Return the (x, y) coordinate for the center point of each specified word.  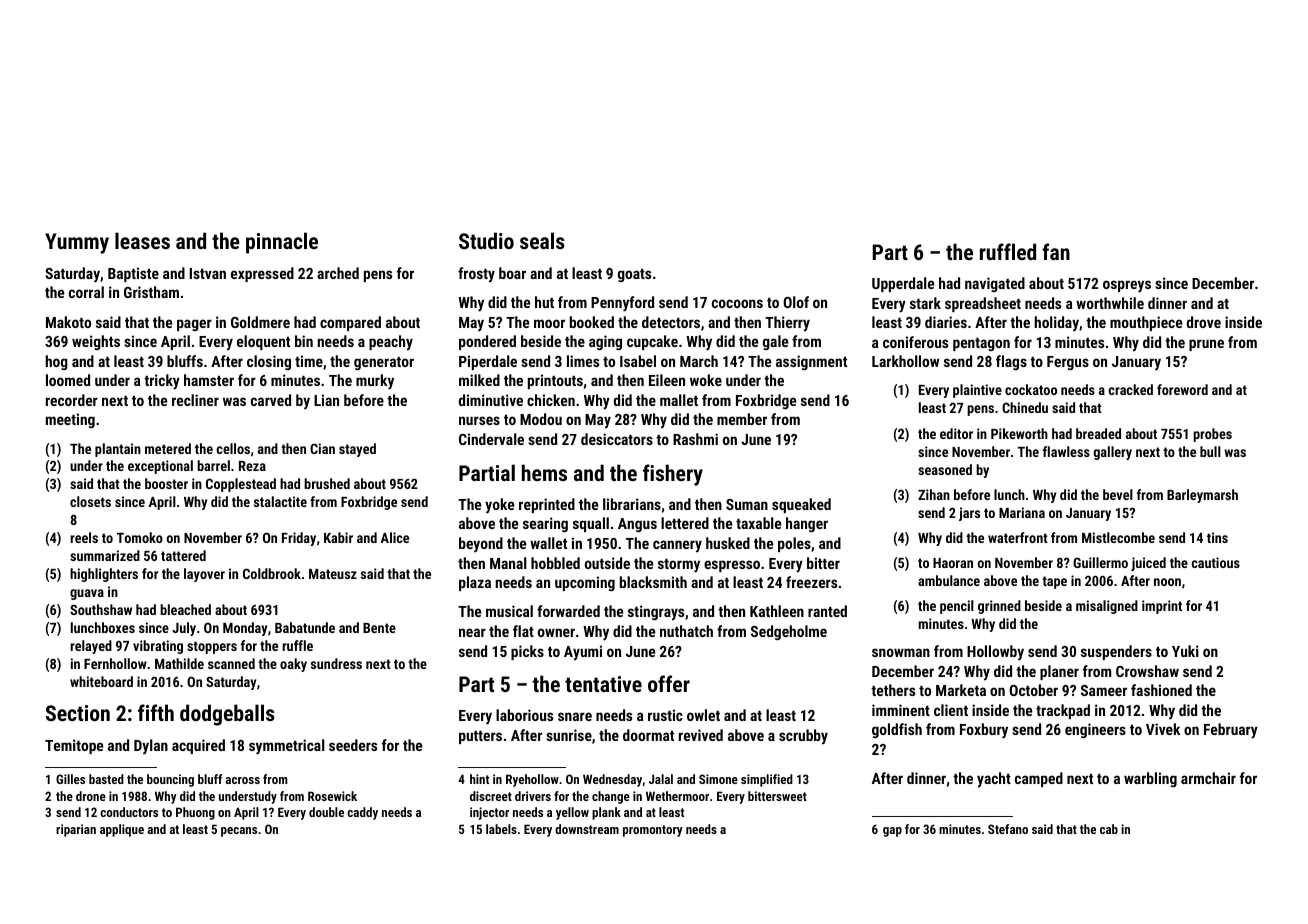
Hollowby (995, 652)
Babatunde (305, 627)
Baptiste (133, 274)
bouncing (170, 780)
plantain (118, 450)
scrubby (803, 737)
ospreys (1127, 286)
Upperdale (903, 284)
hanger (807, 524)
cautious (1216, 562)
